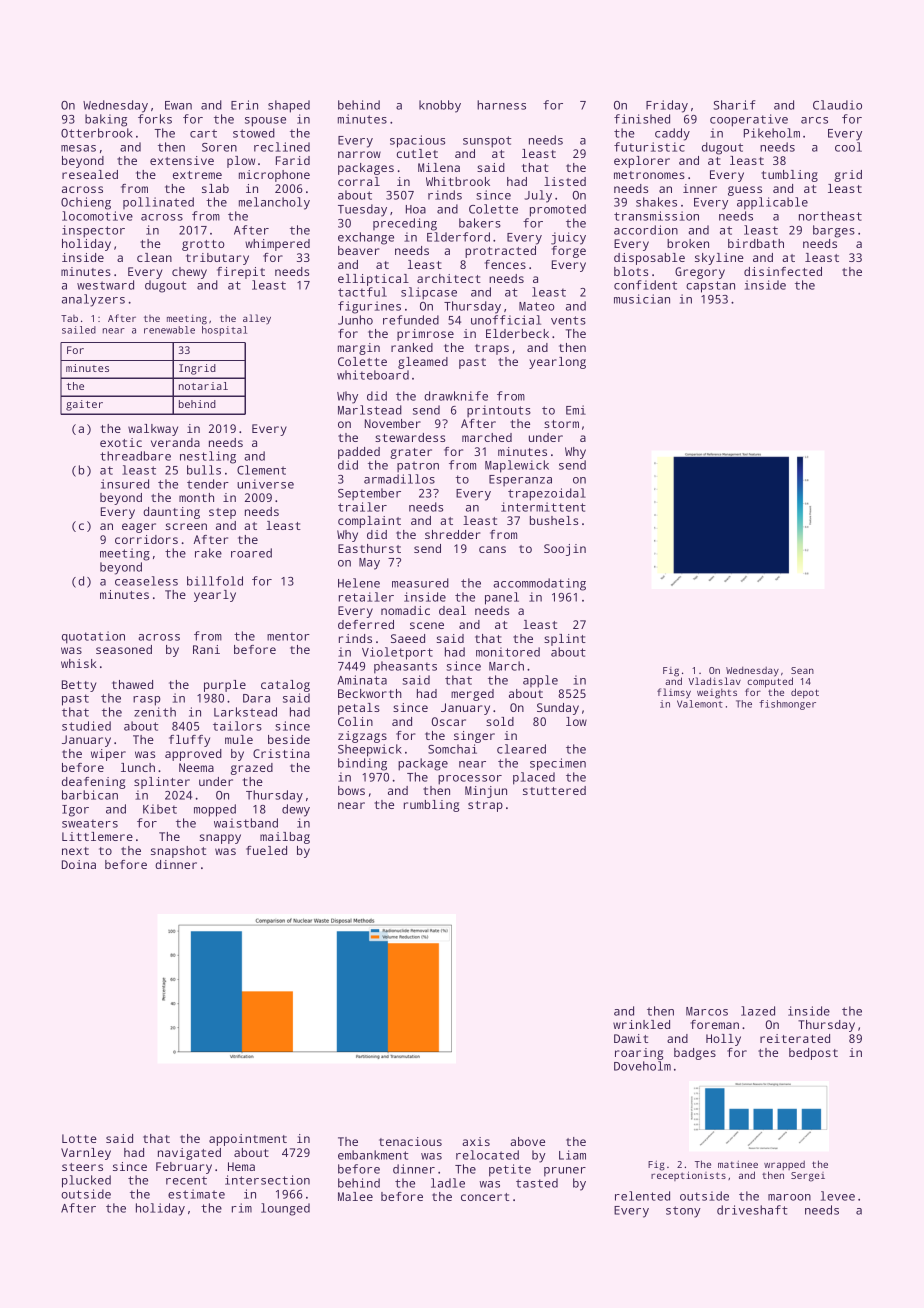 This screenshot has height=1308, width=924. I want to click on pheasants, so click(405, 667).
